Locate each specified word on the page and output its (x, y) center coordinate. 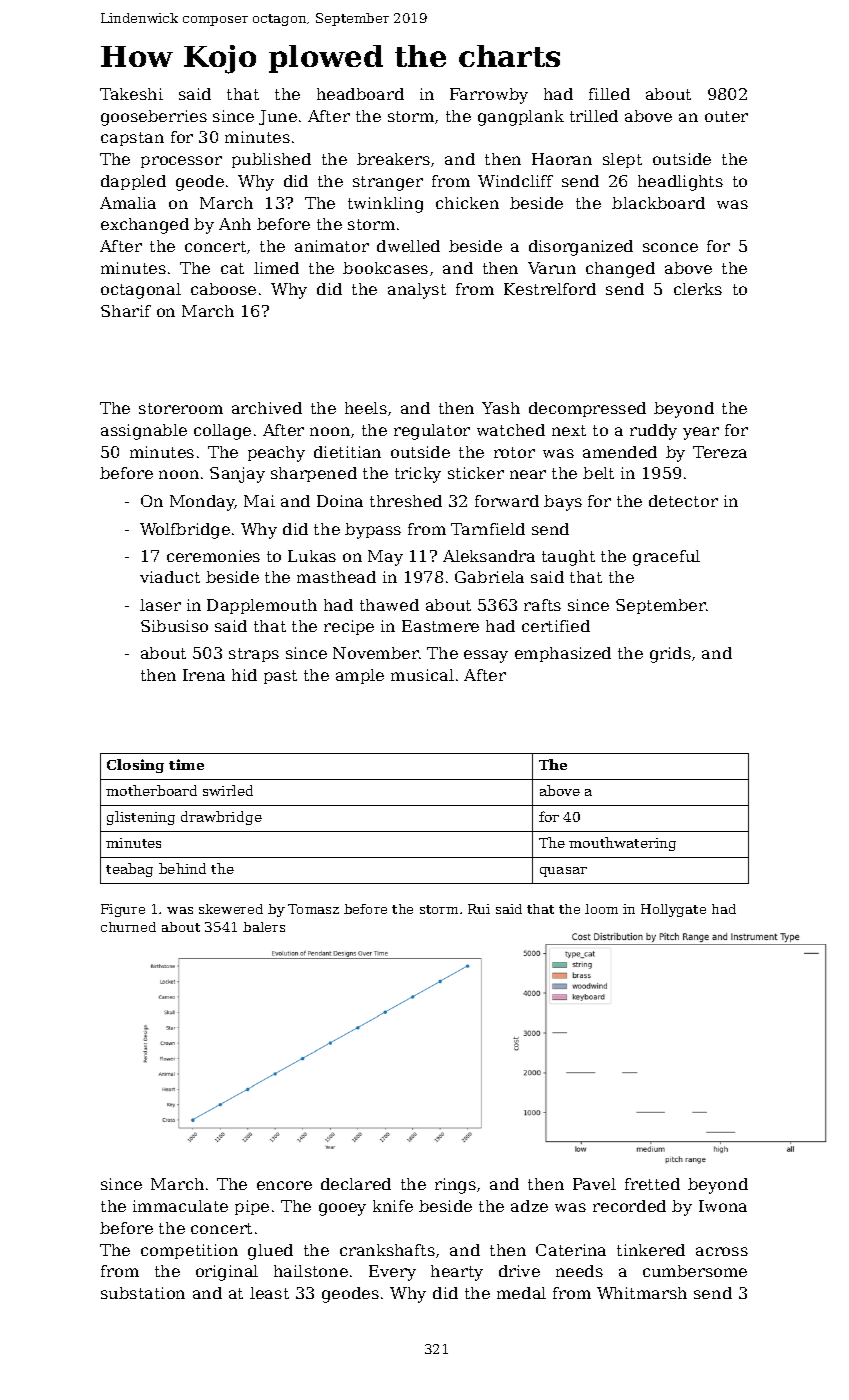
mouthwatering (622, 844)
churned (128, 927)
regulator (432, 432)
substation (143, 1293)
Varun (552, 268)
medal (521, 1293)
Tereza (720, 452)
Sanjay (237, 475)
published (271, 160)
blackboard (658, 203)
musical (422, 675)
